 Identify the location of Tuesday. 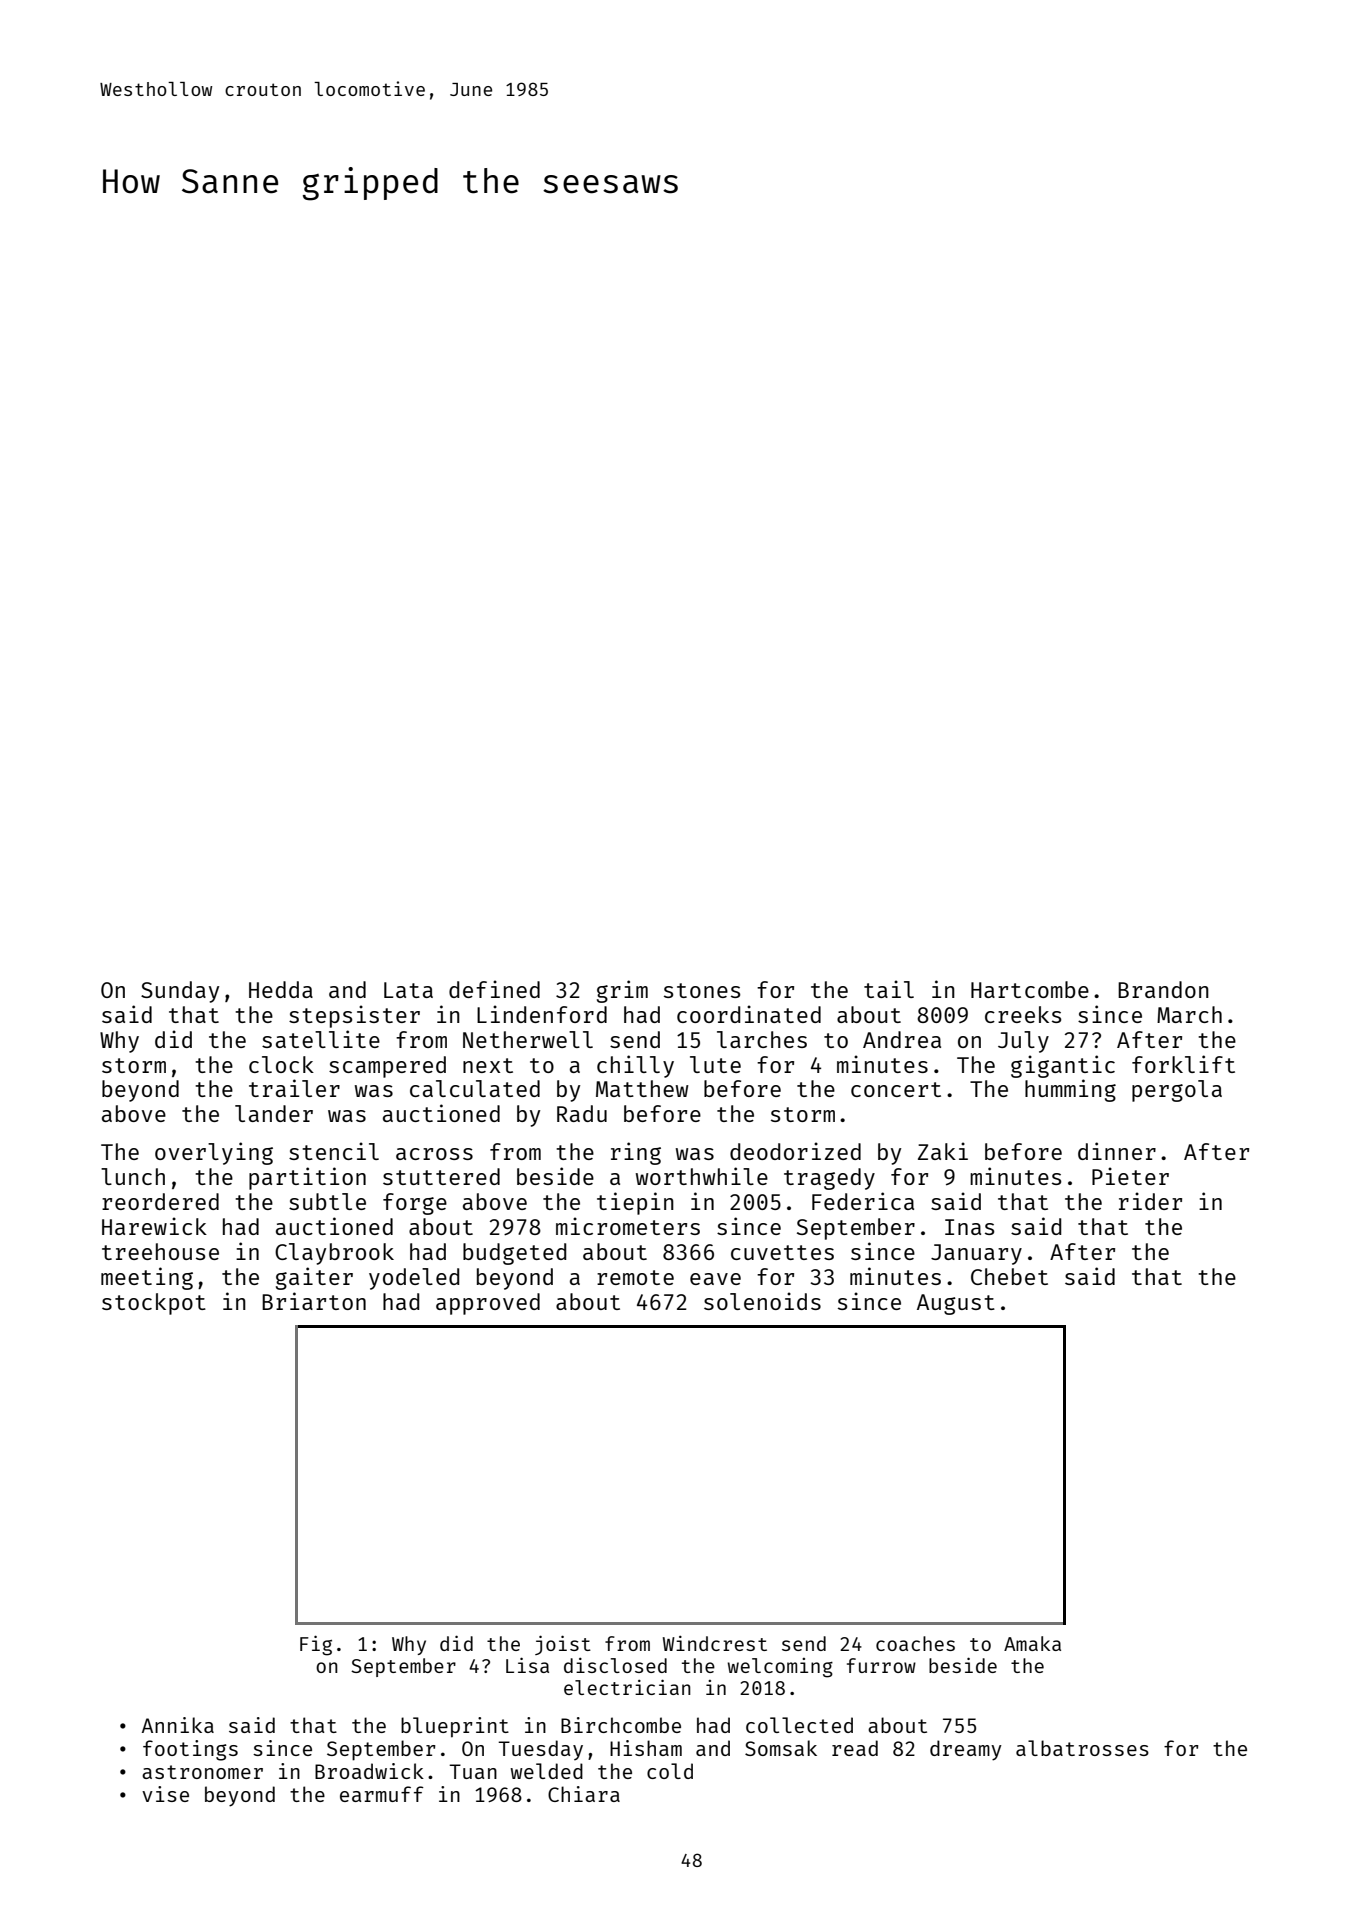
(540, 1750).
